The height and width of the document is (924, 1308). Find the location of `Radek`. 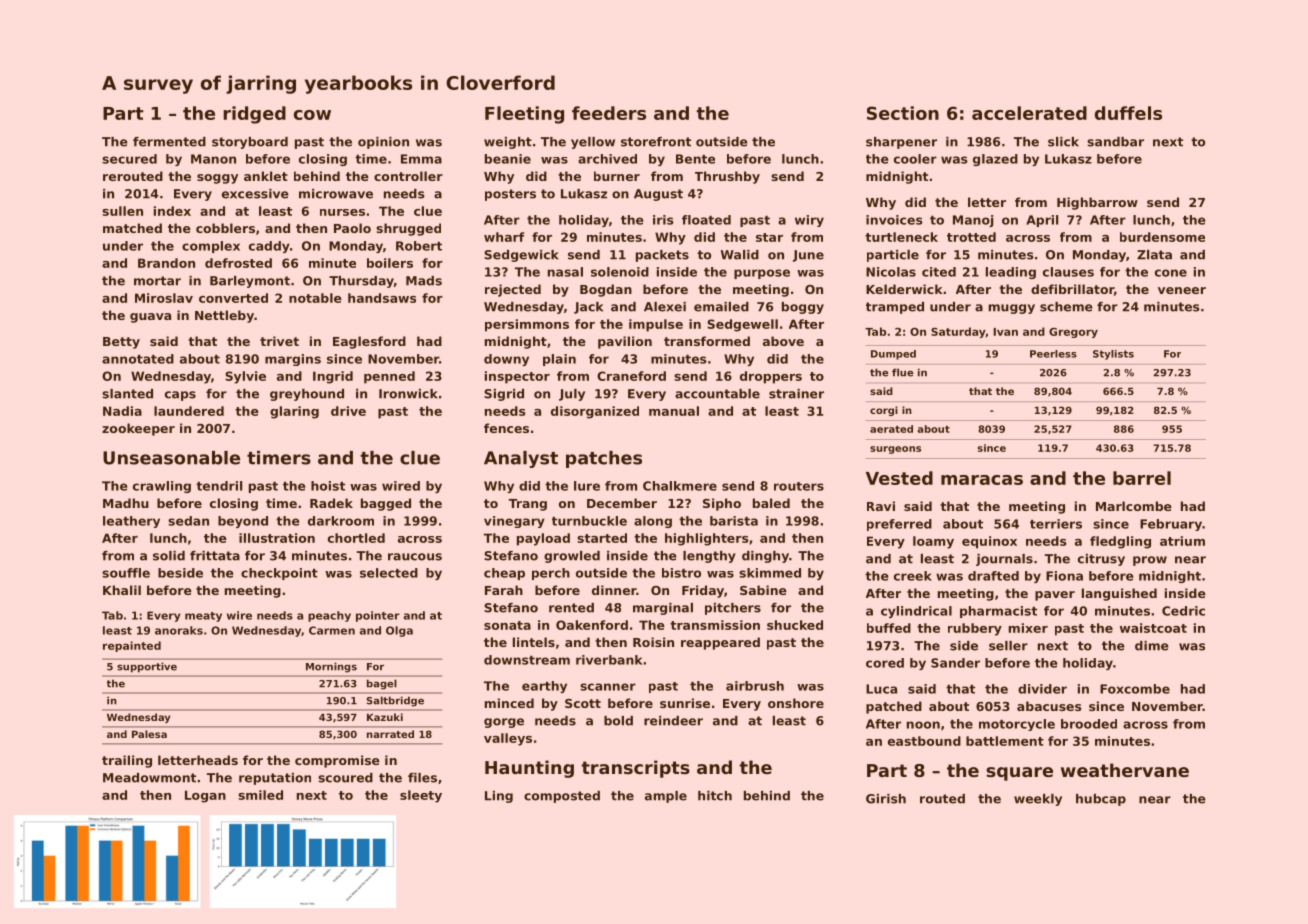

Radek is located at coordinates (331, 503).
